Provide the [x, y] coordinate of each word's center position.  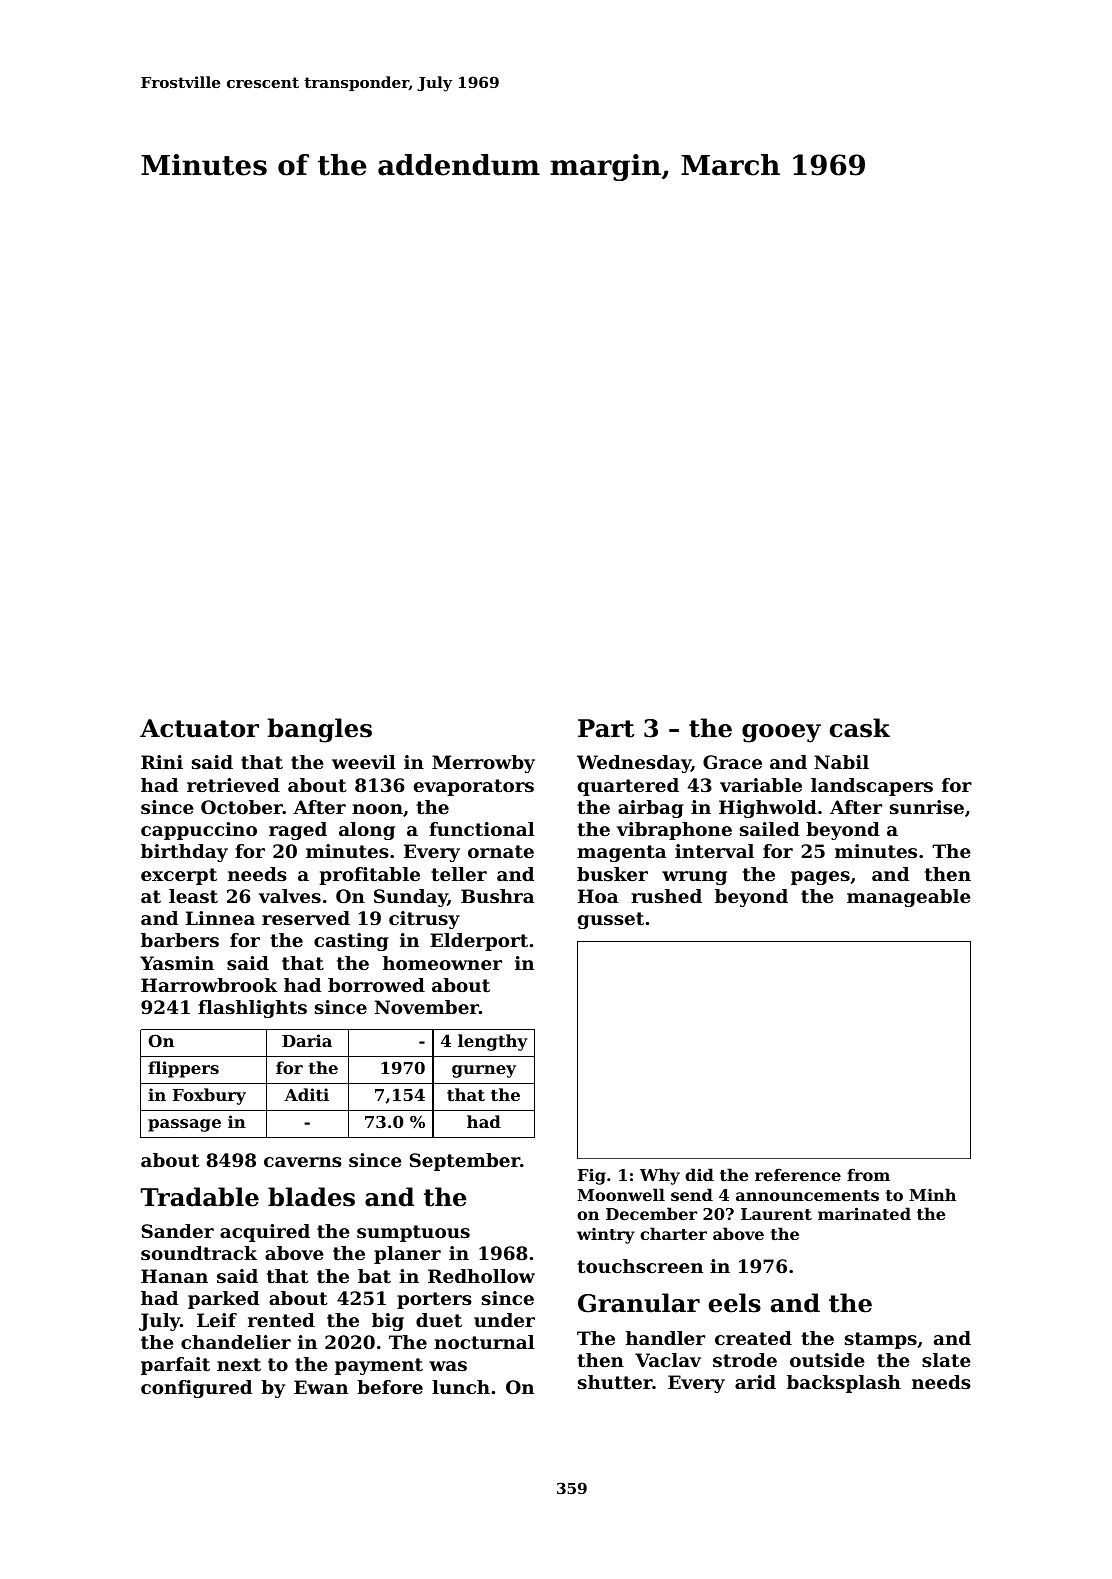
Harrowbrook [209, 985]
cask [860, 728]
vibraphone [674, 831]
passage [184, 1125]
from [868, 1174]
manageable [909, 898]
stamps [881, 1340]
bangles [320, 730]
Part [606, 728]
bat [374, 1276]
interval [714, 851]
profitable [369, 876]
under [504, 1320]
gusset [611, 920]
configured [196, 1389]
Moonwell [621, 1194]
